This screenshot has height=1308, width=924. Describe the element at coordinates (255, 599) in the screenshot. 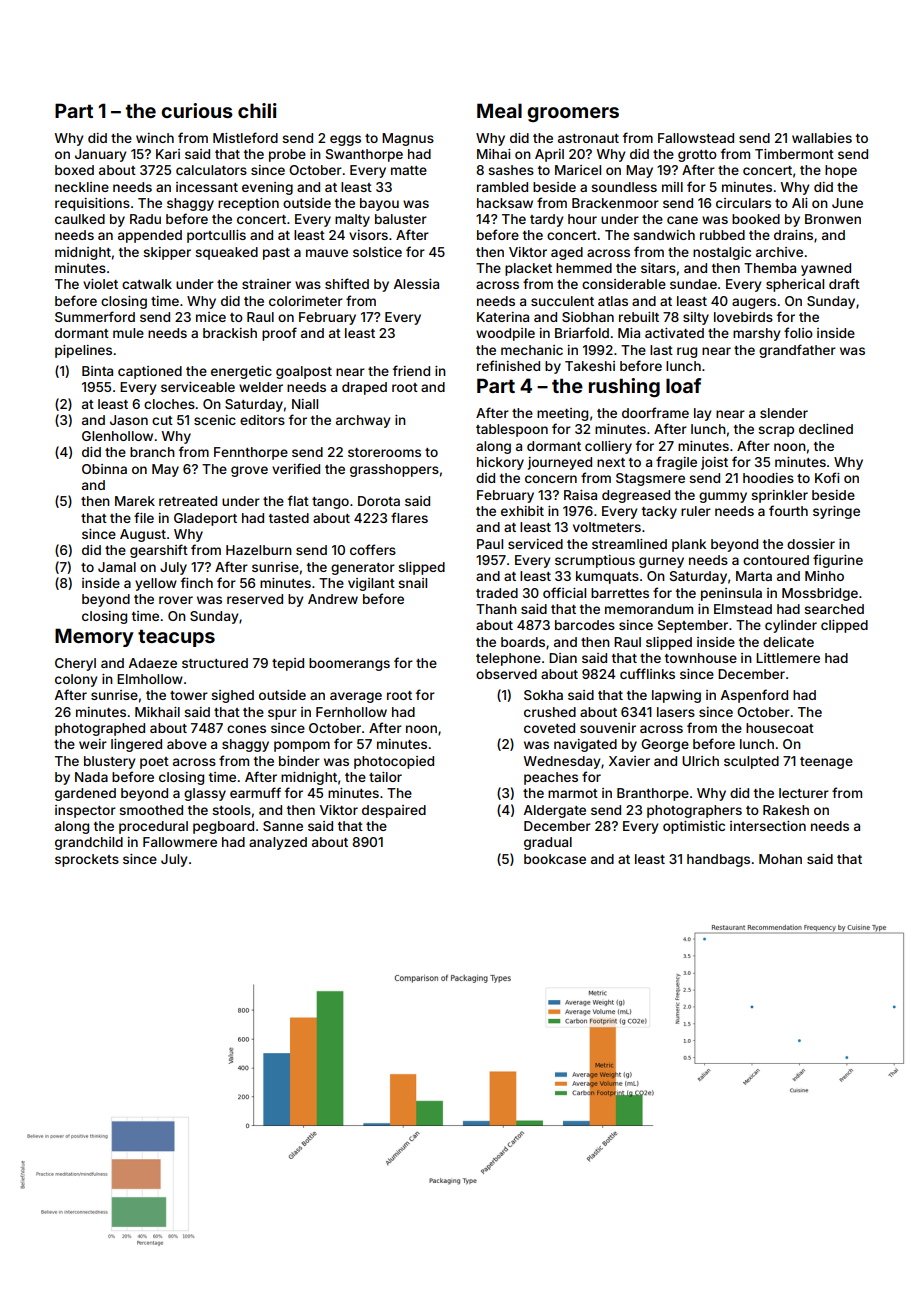

I see `reserved` at that location.
